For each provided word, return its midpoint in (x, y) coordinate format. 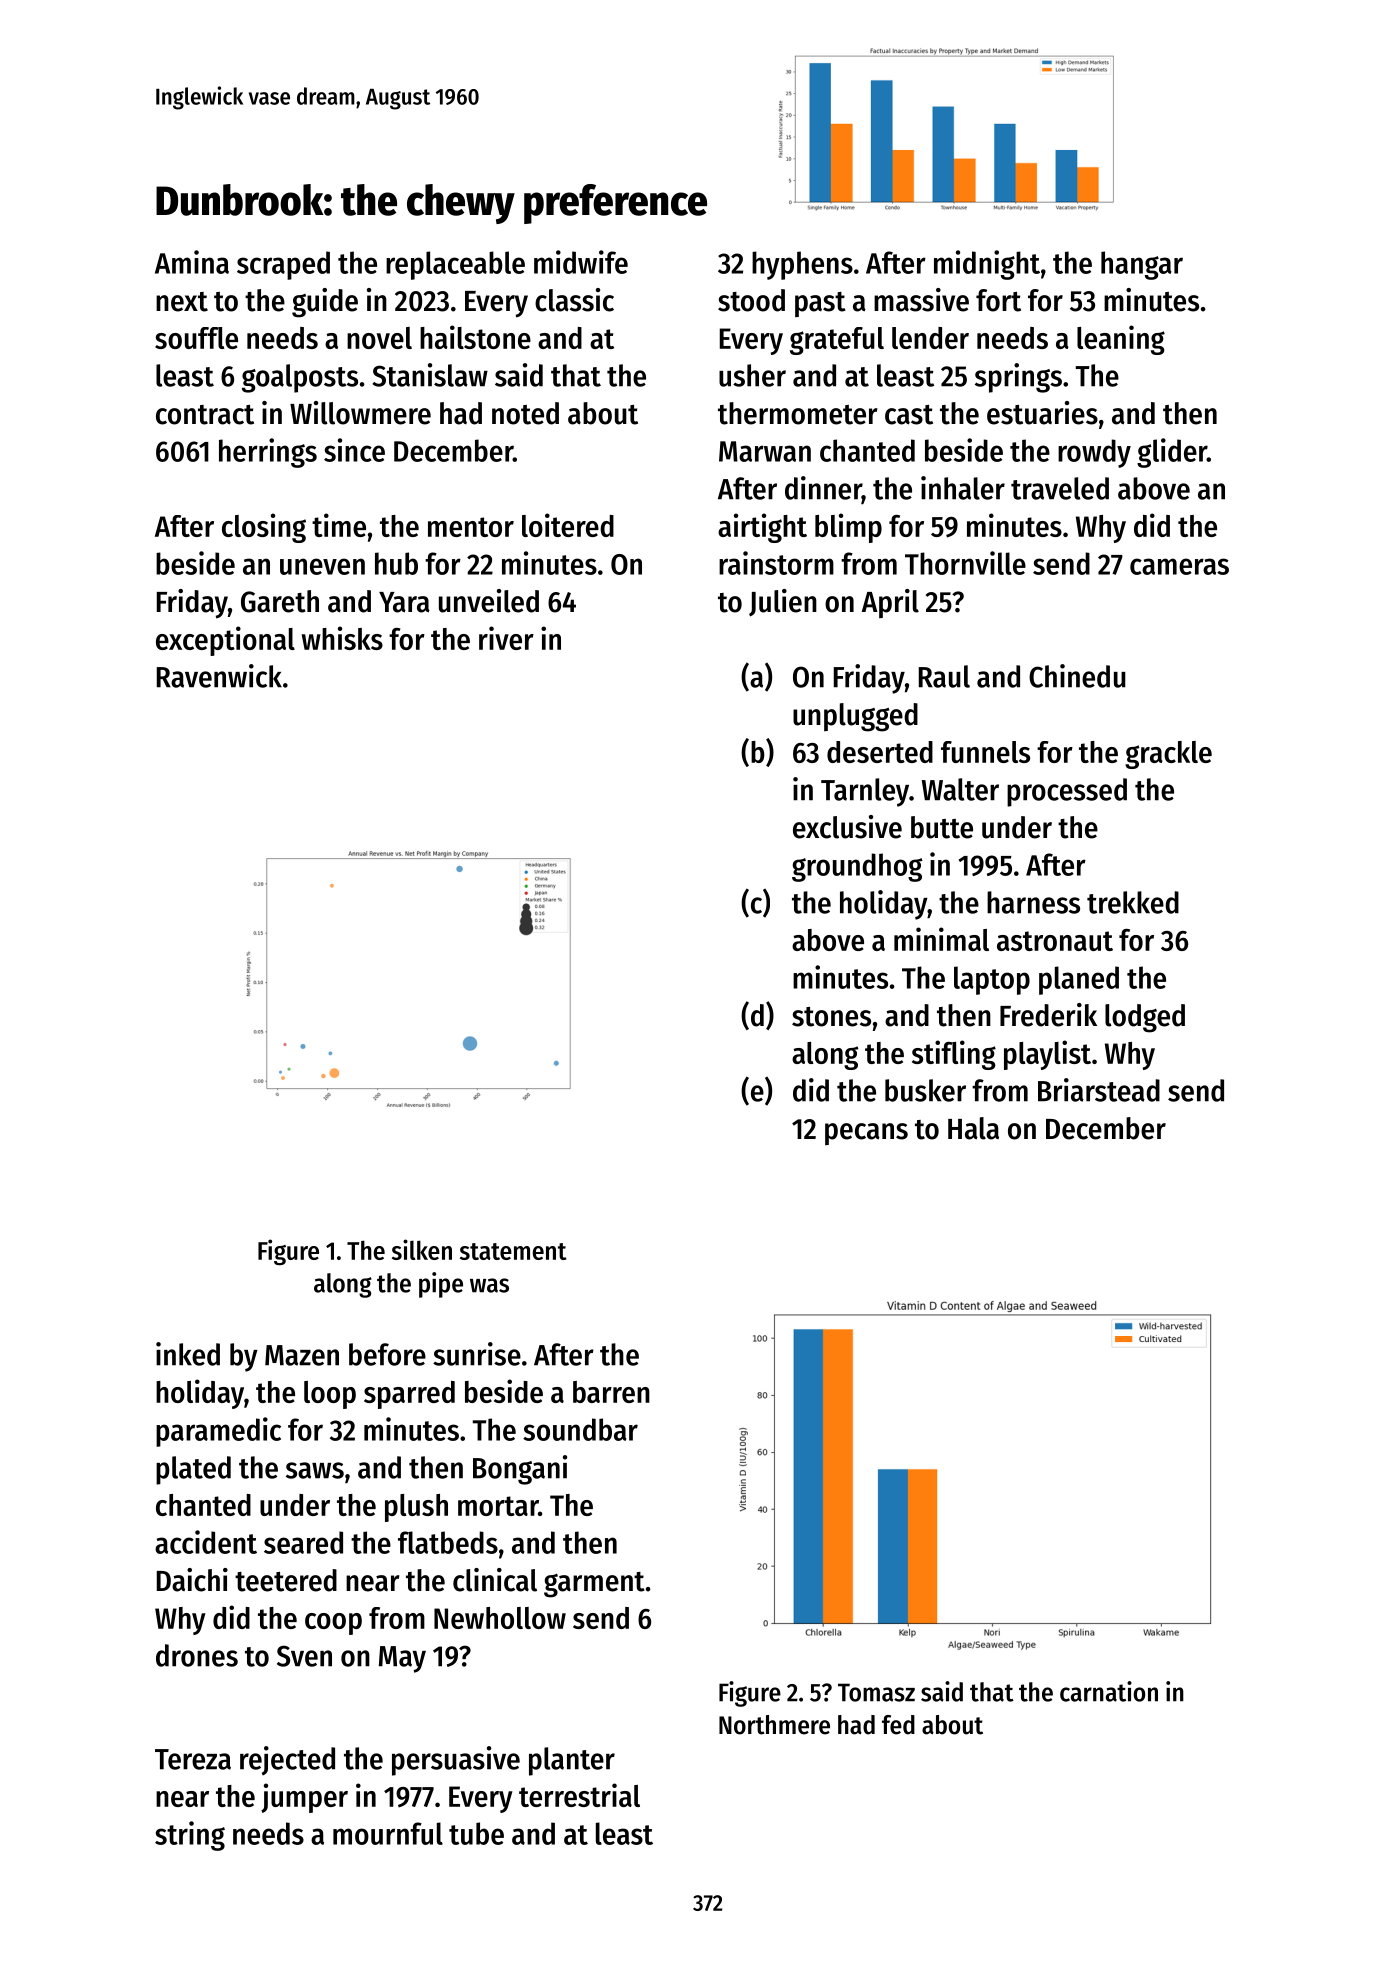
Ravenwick (219, 676)
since (354, 450)
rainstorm (776, 563)
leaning (1121, 340)
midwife (581, 262)
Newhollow (500, 1618)
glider (1172, 453)
